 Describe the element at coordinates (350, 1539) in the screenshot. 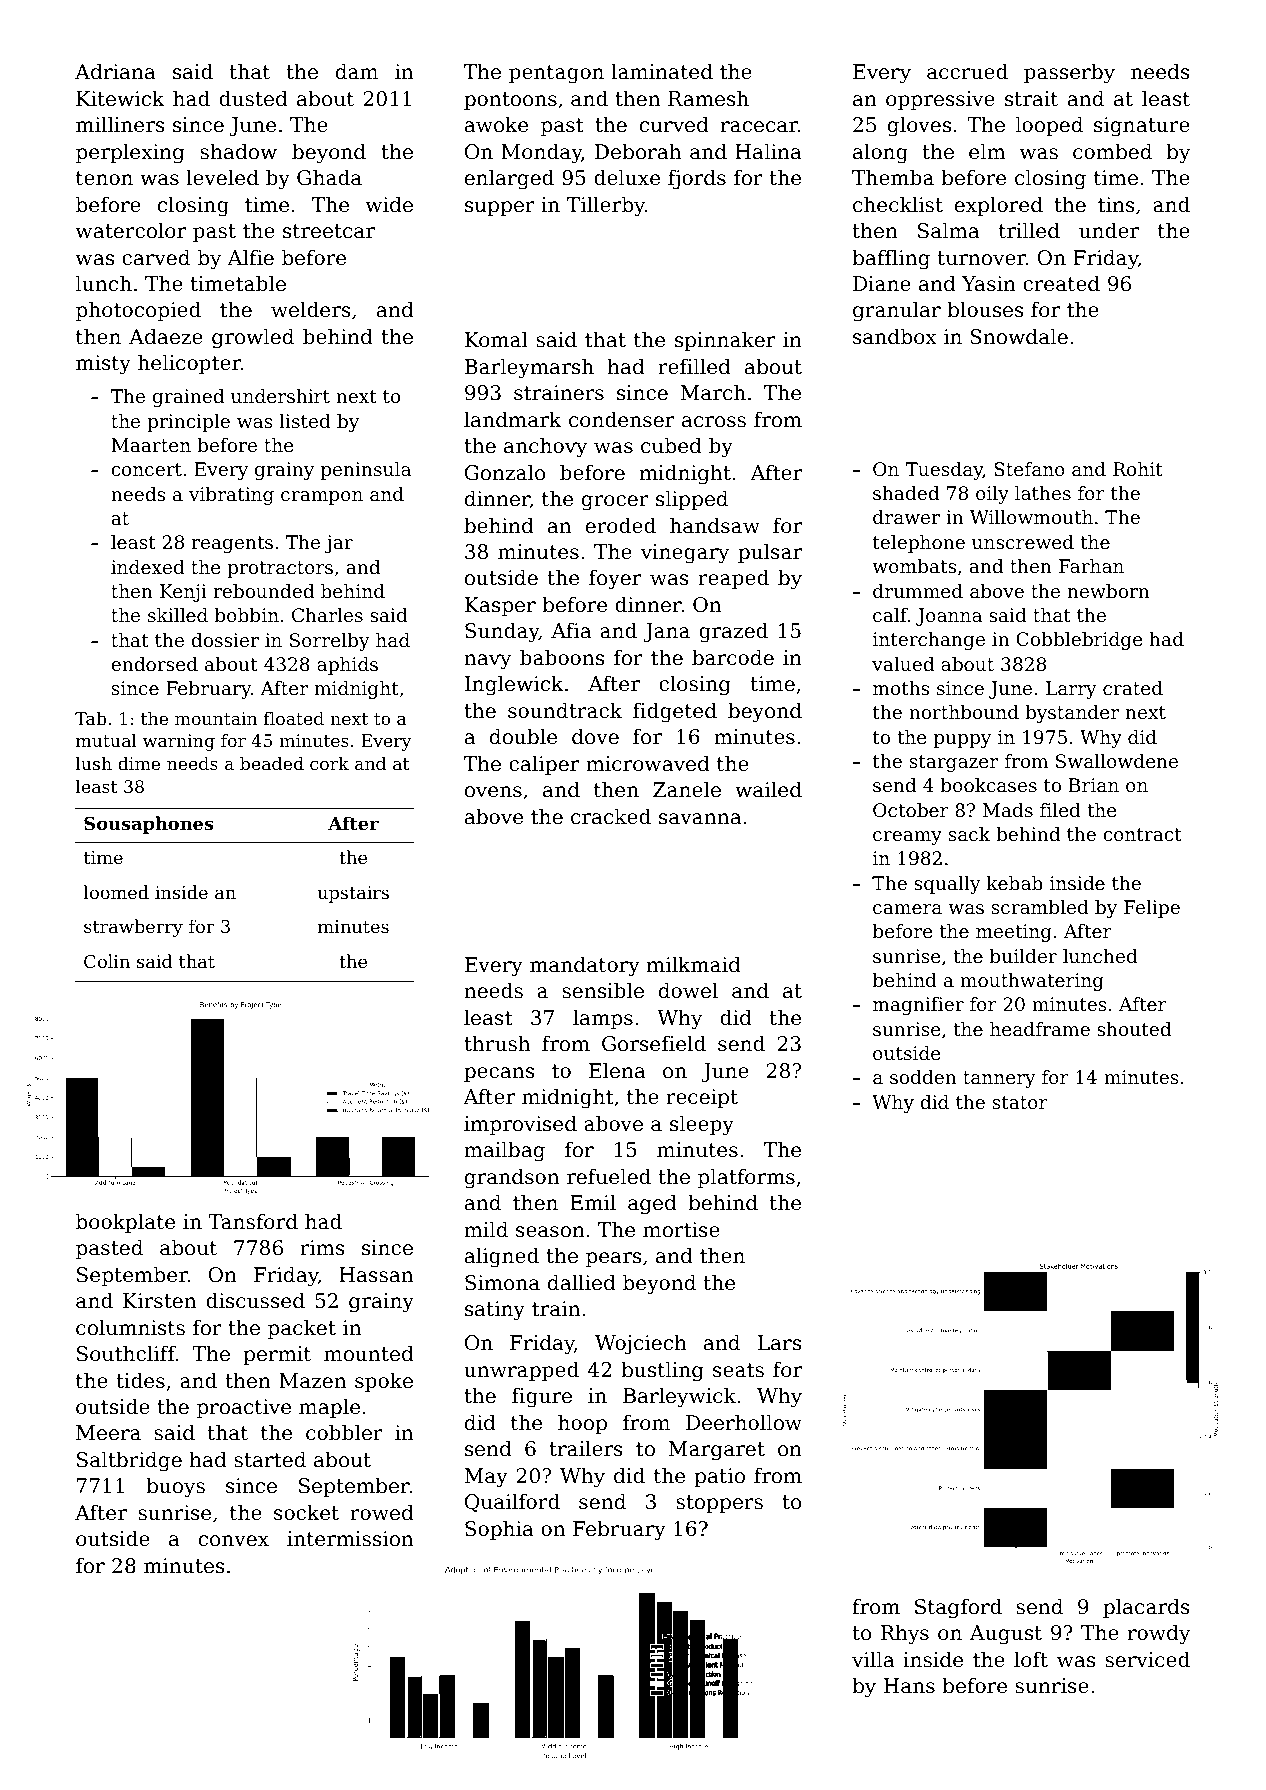

I see `intermission` at that location.
